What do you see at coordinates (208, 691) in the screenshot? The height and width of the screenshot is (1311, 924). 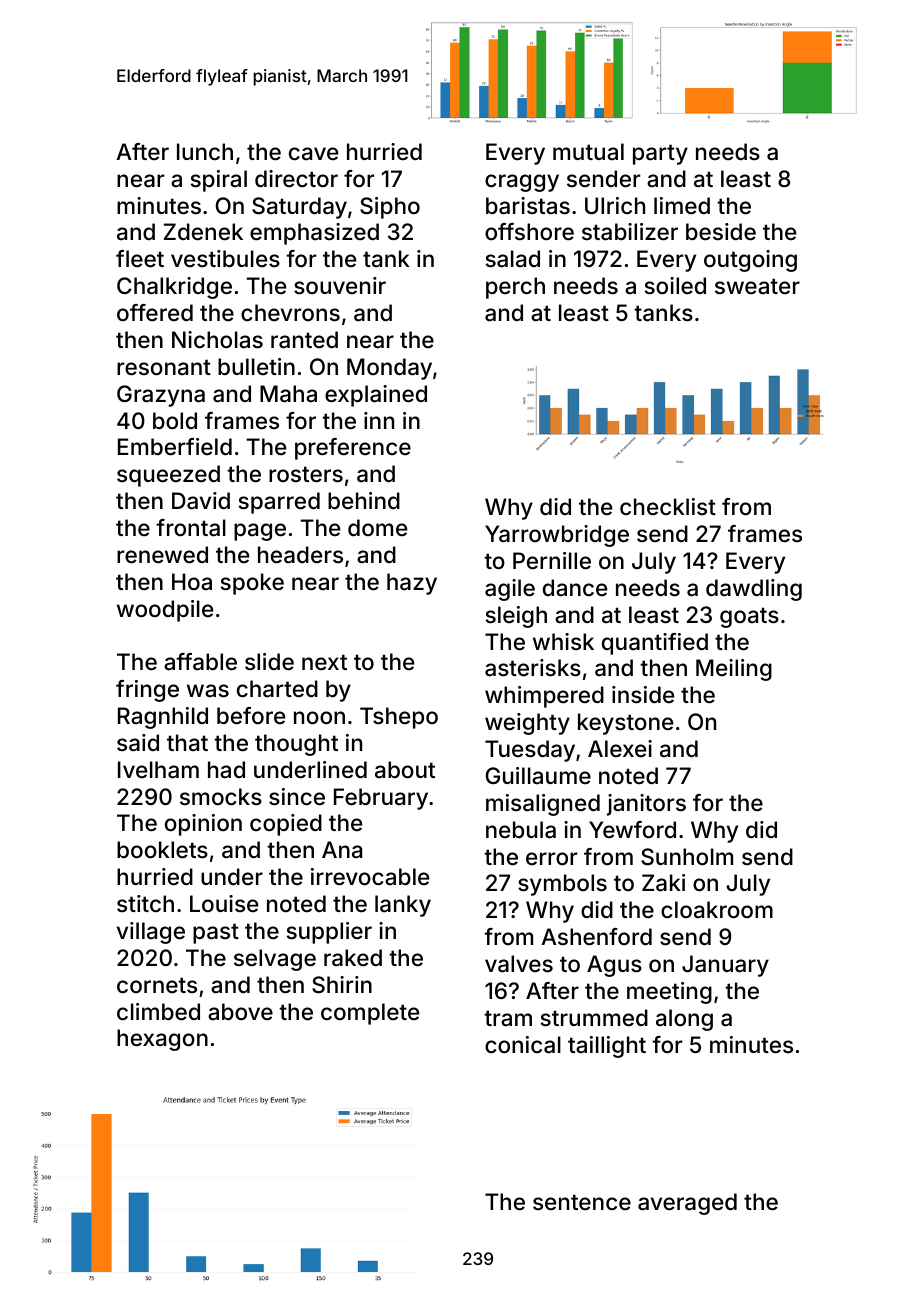 I see `was` at bounding box center [208, 691].
